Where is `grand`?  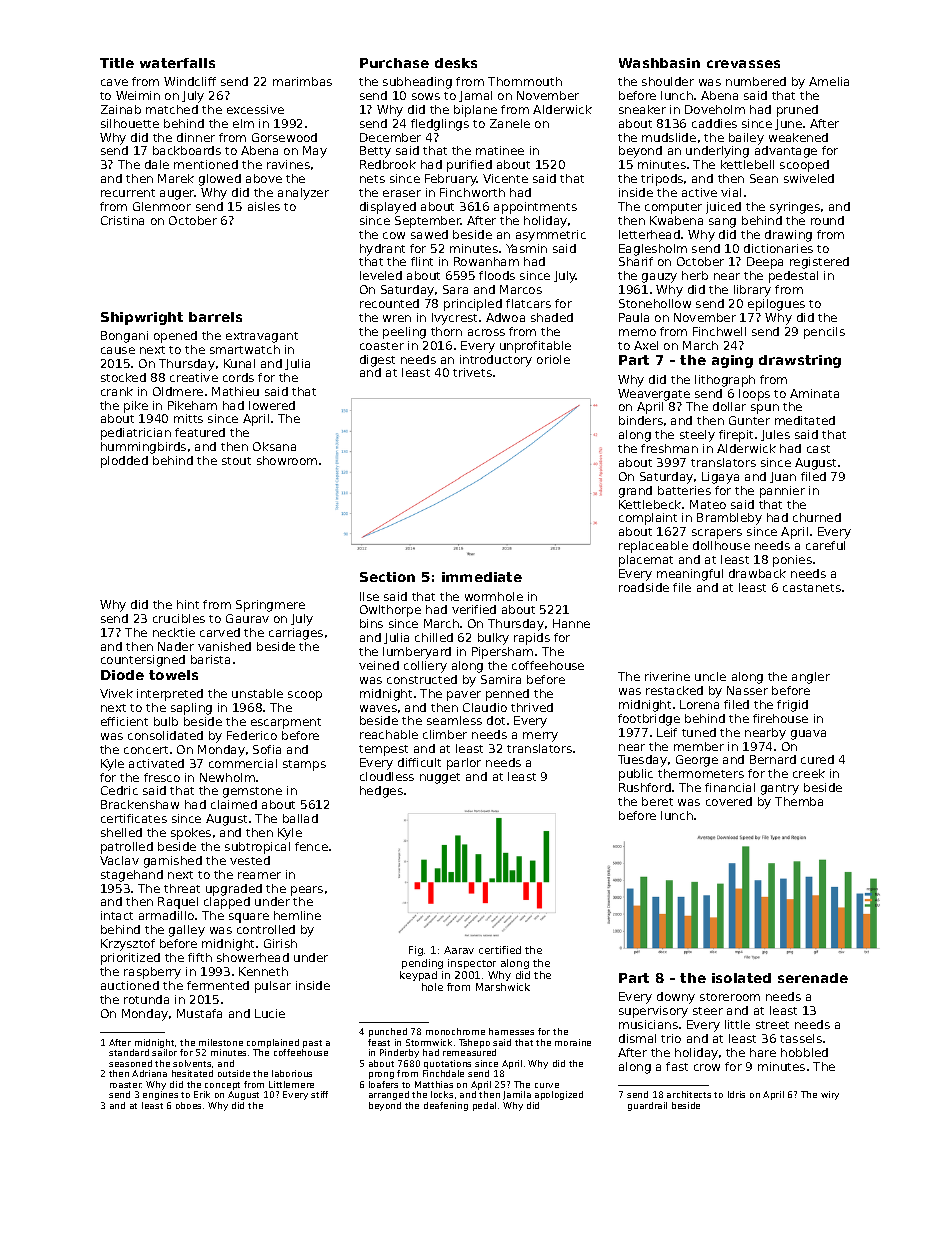 grand is located at coordinates (635, 492).
